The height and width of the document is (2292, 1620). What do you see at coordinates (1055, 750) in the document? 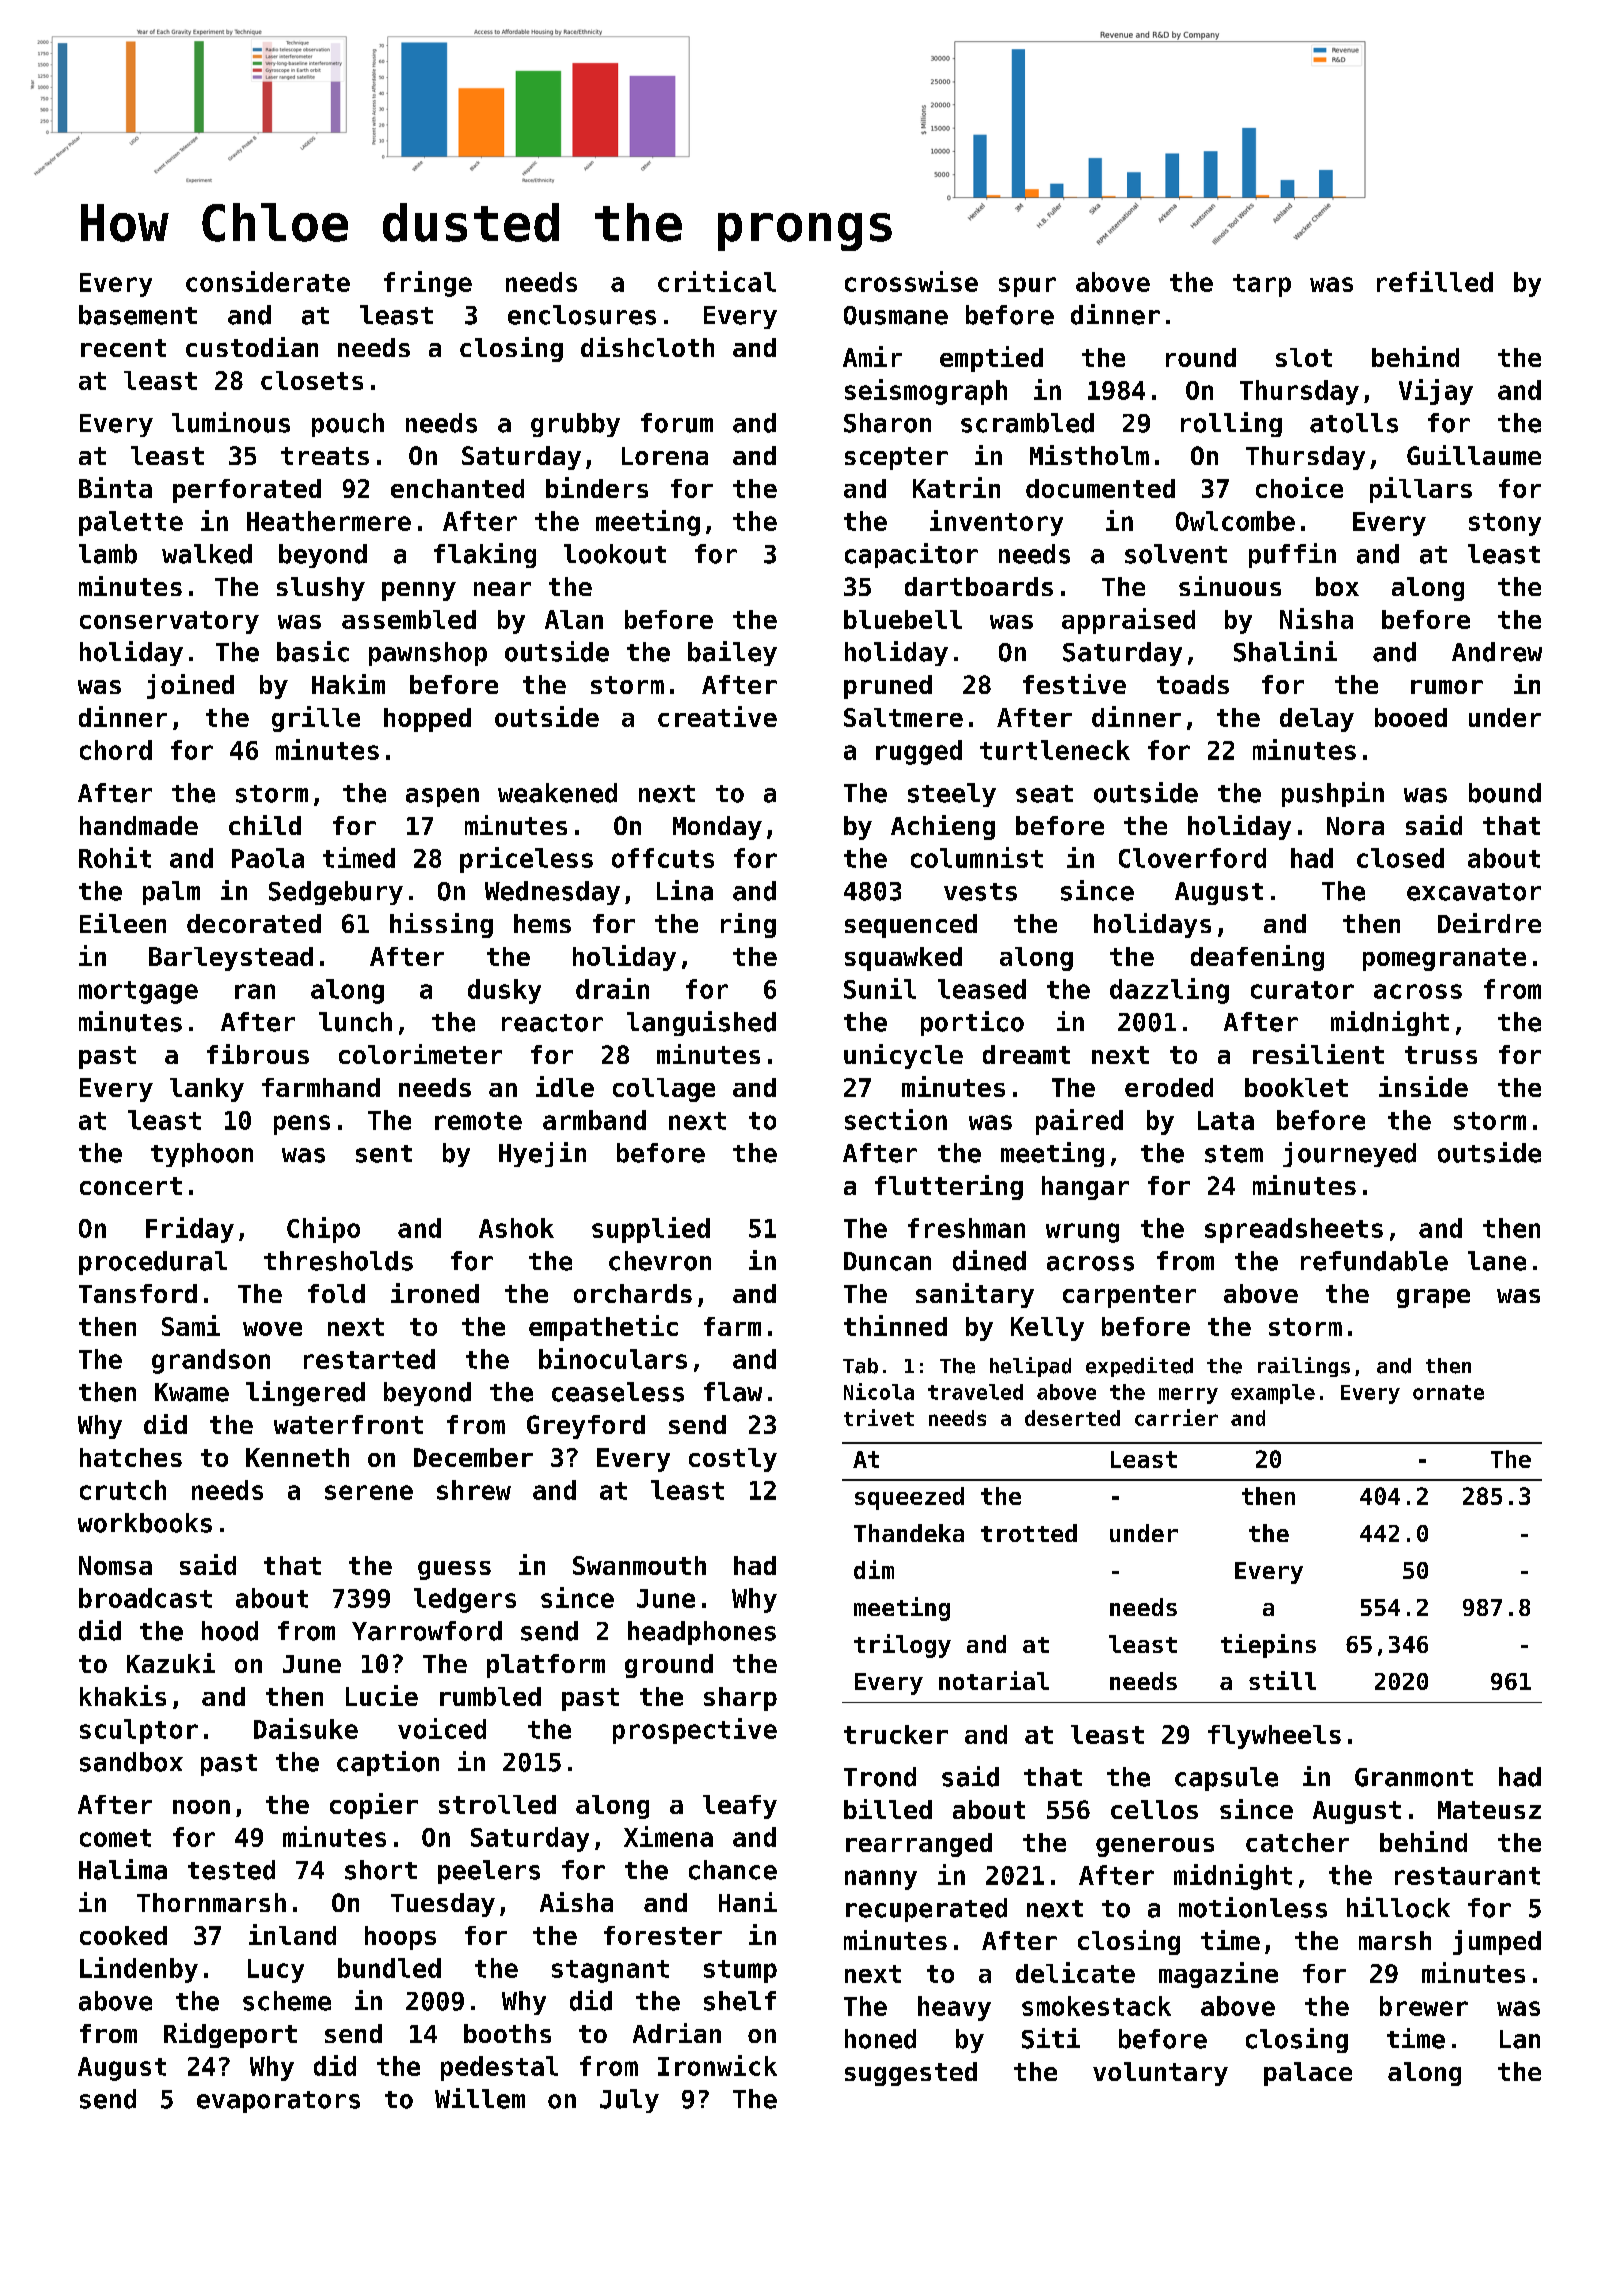
I see `turtleneck` at bounding box center [1055, 750].
